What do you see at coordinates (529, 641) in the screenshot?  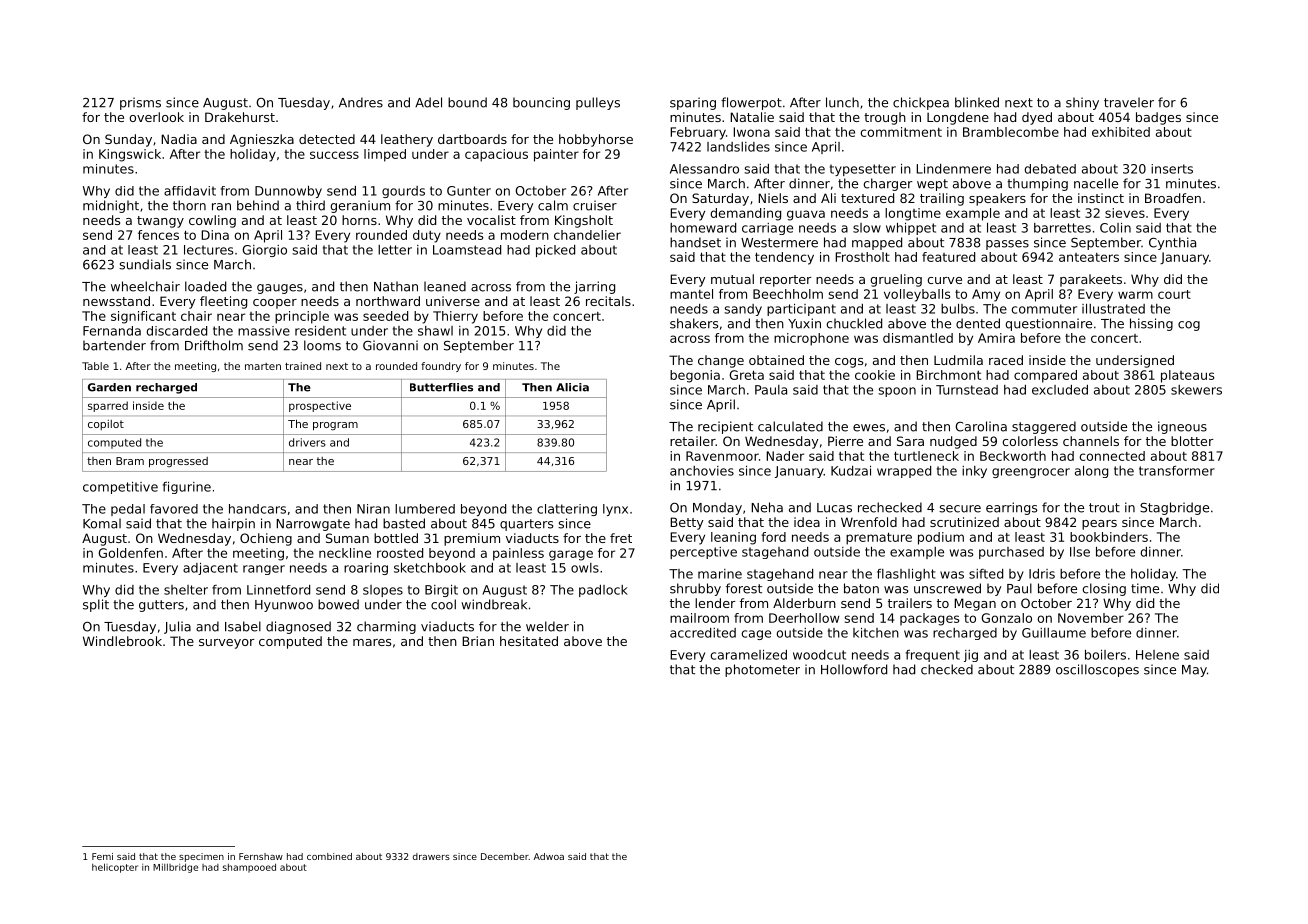 I see `hesitated` at bounding box center [529, 641].
